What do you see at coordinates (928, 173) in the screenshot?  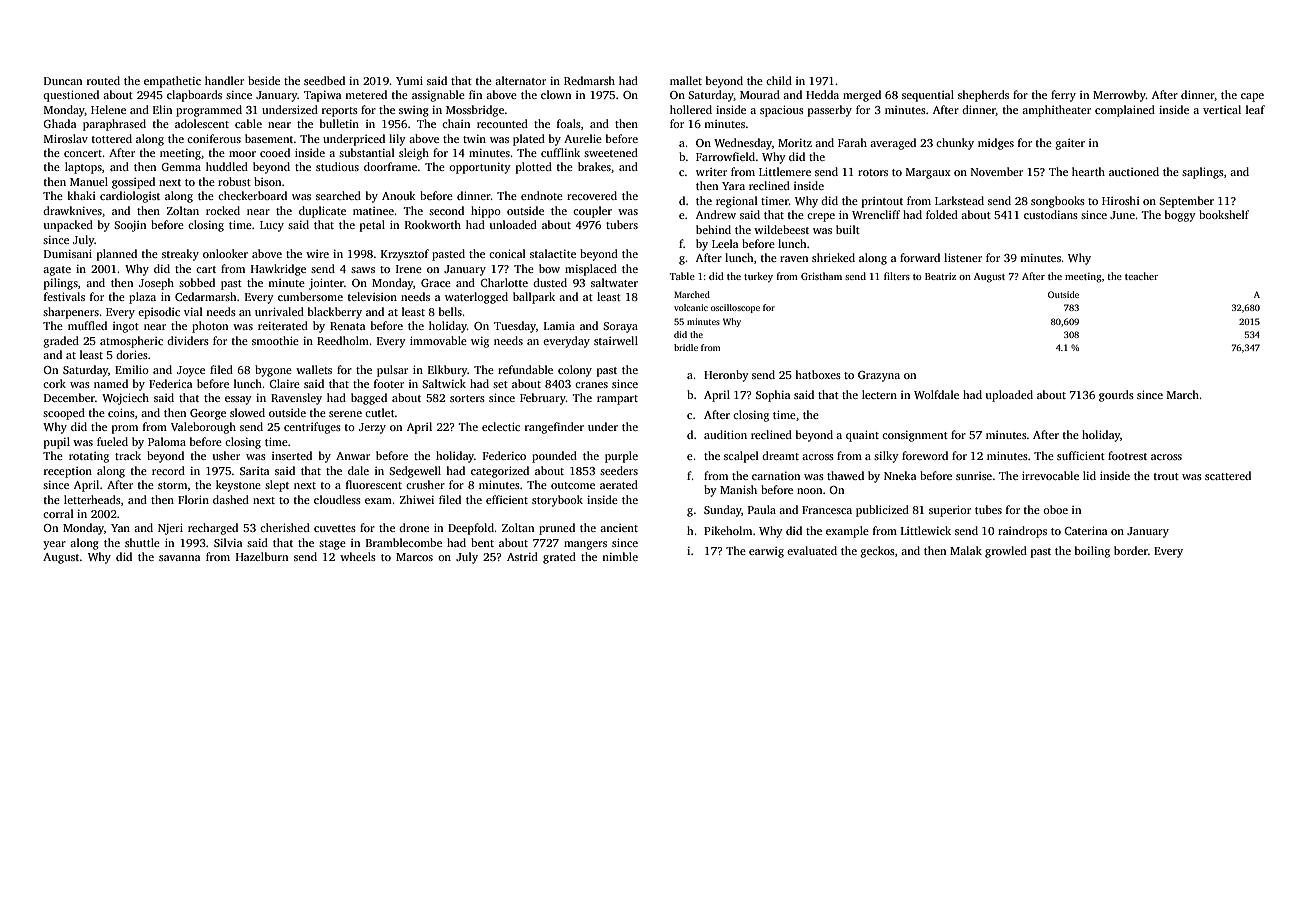 I see `Margaux` at bounding box center [928, 173].
